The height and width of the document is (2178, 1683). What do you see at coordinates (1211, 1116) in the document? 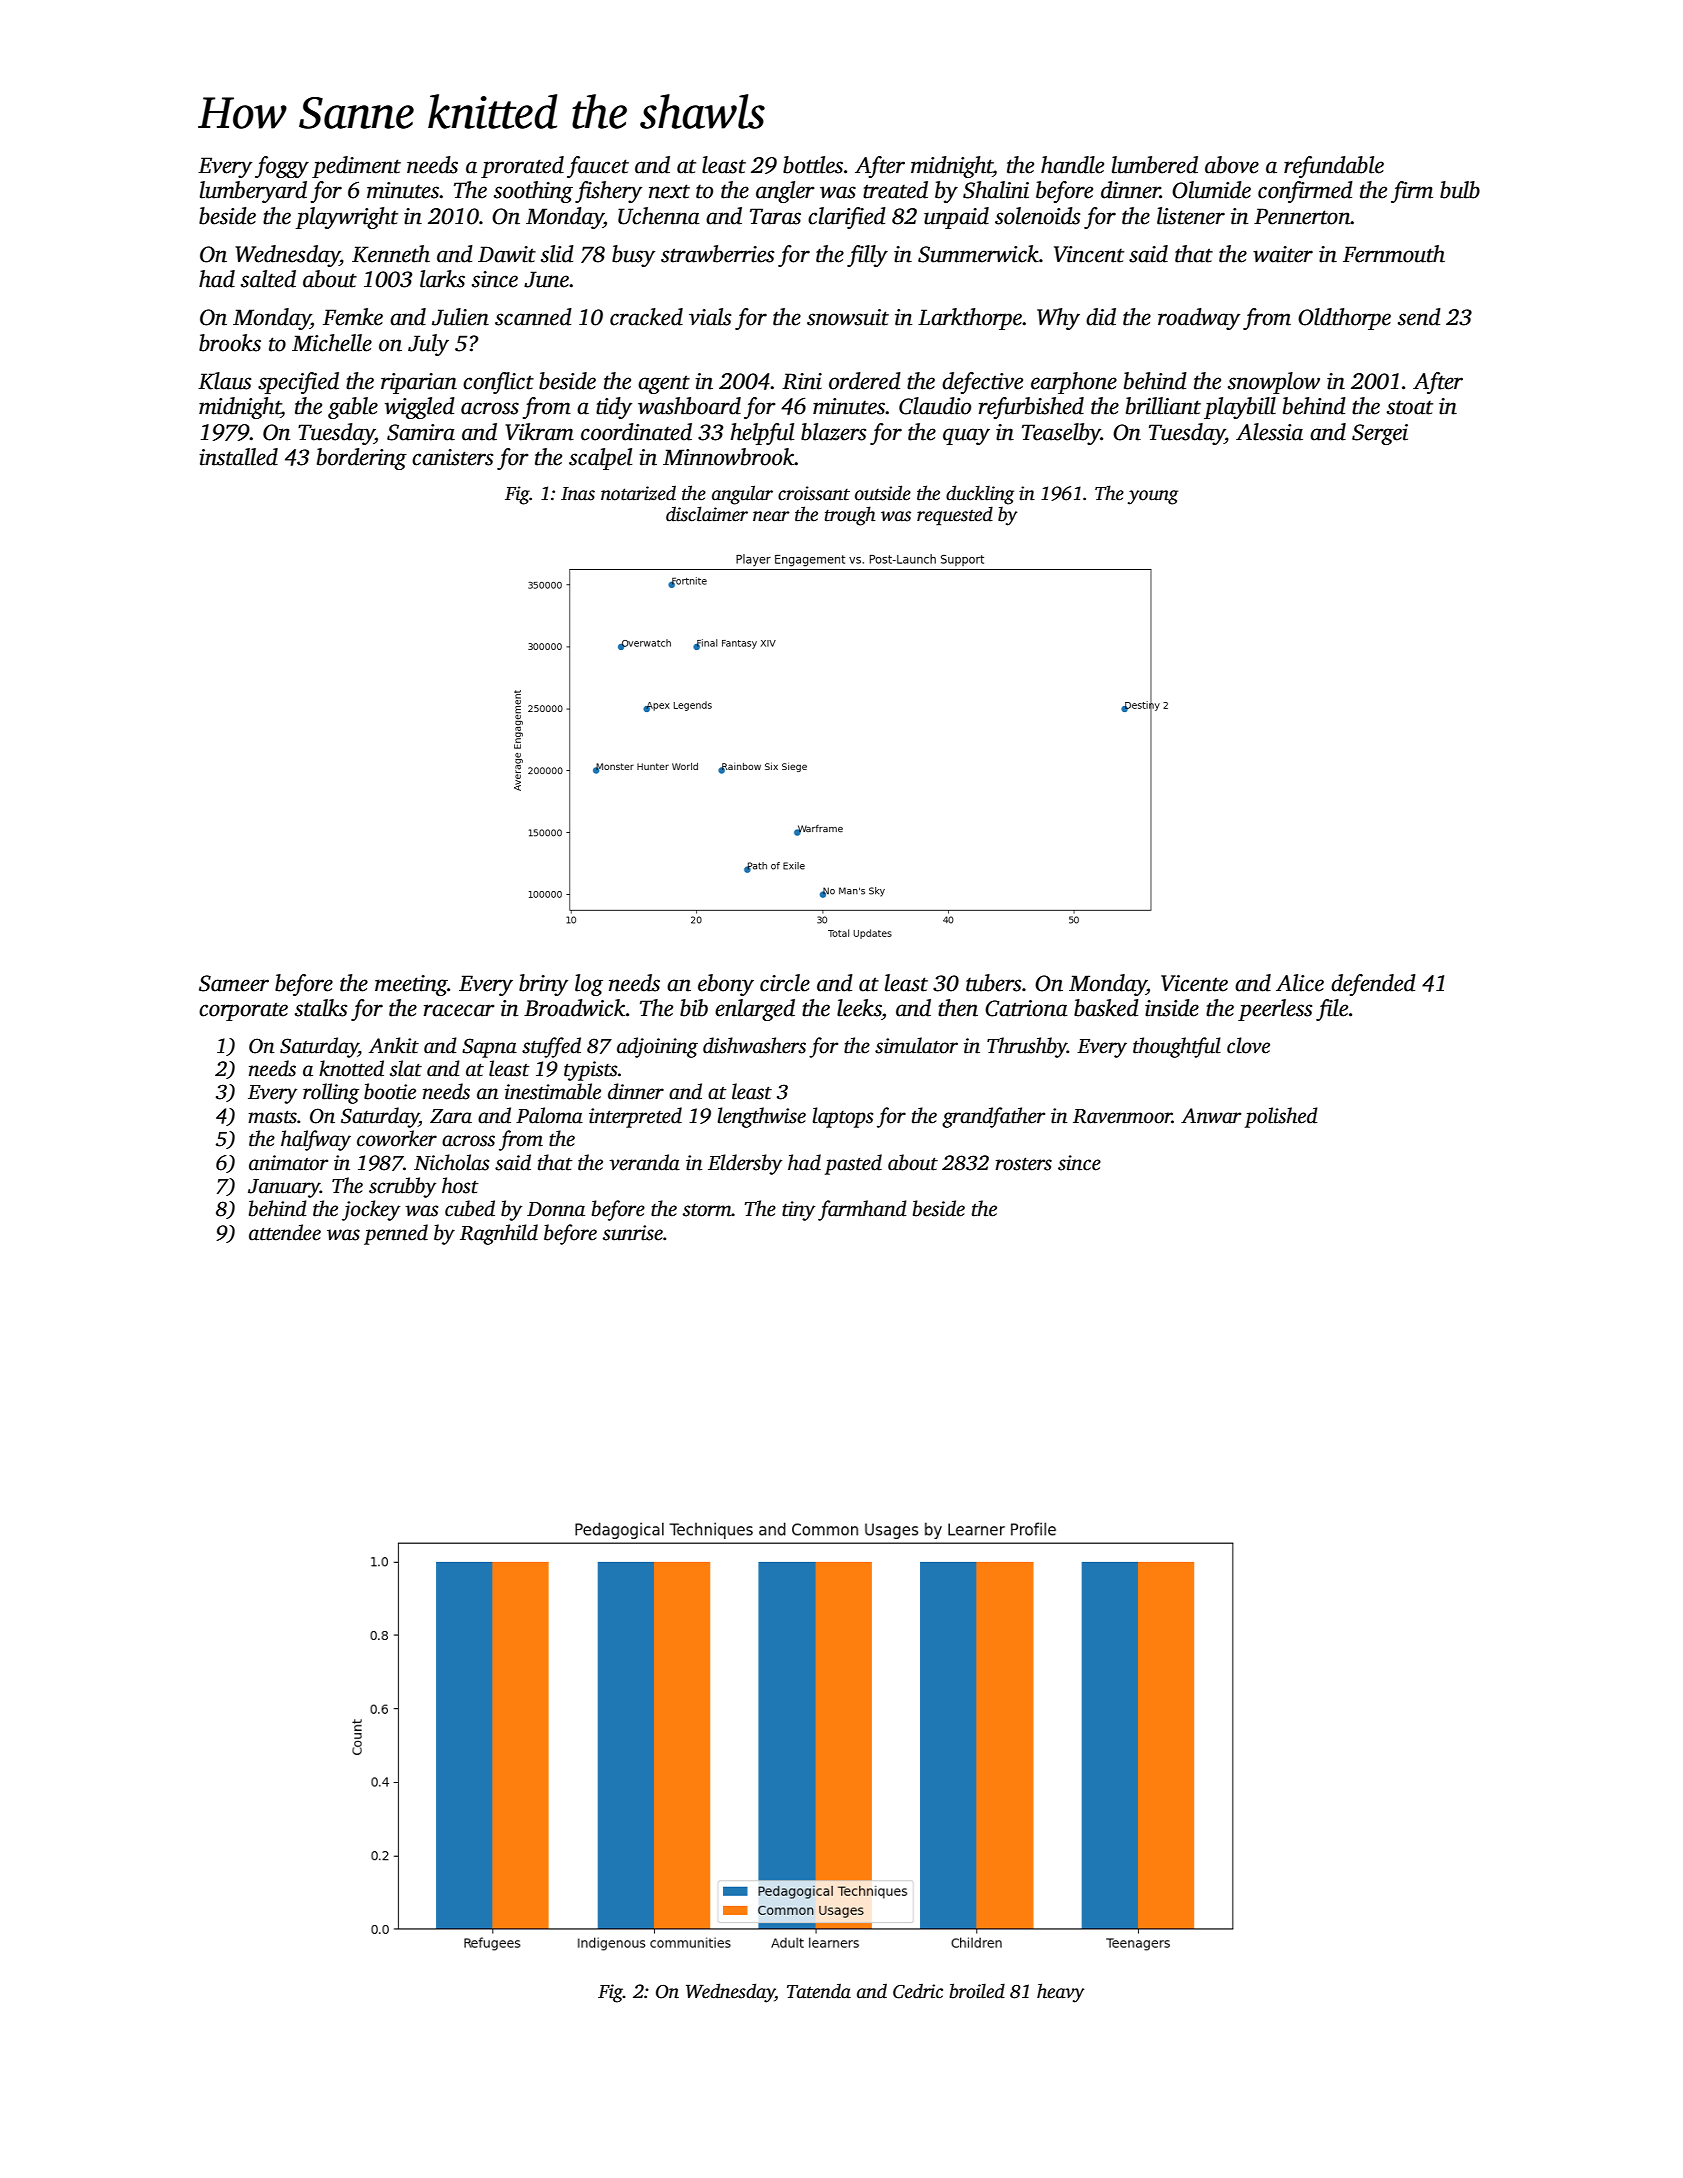
I see `Anwar` at bounding box center [1211, 1116].
